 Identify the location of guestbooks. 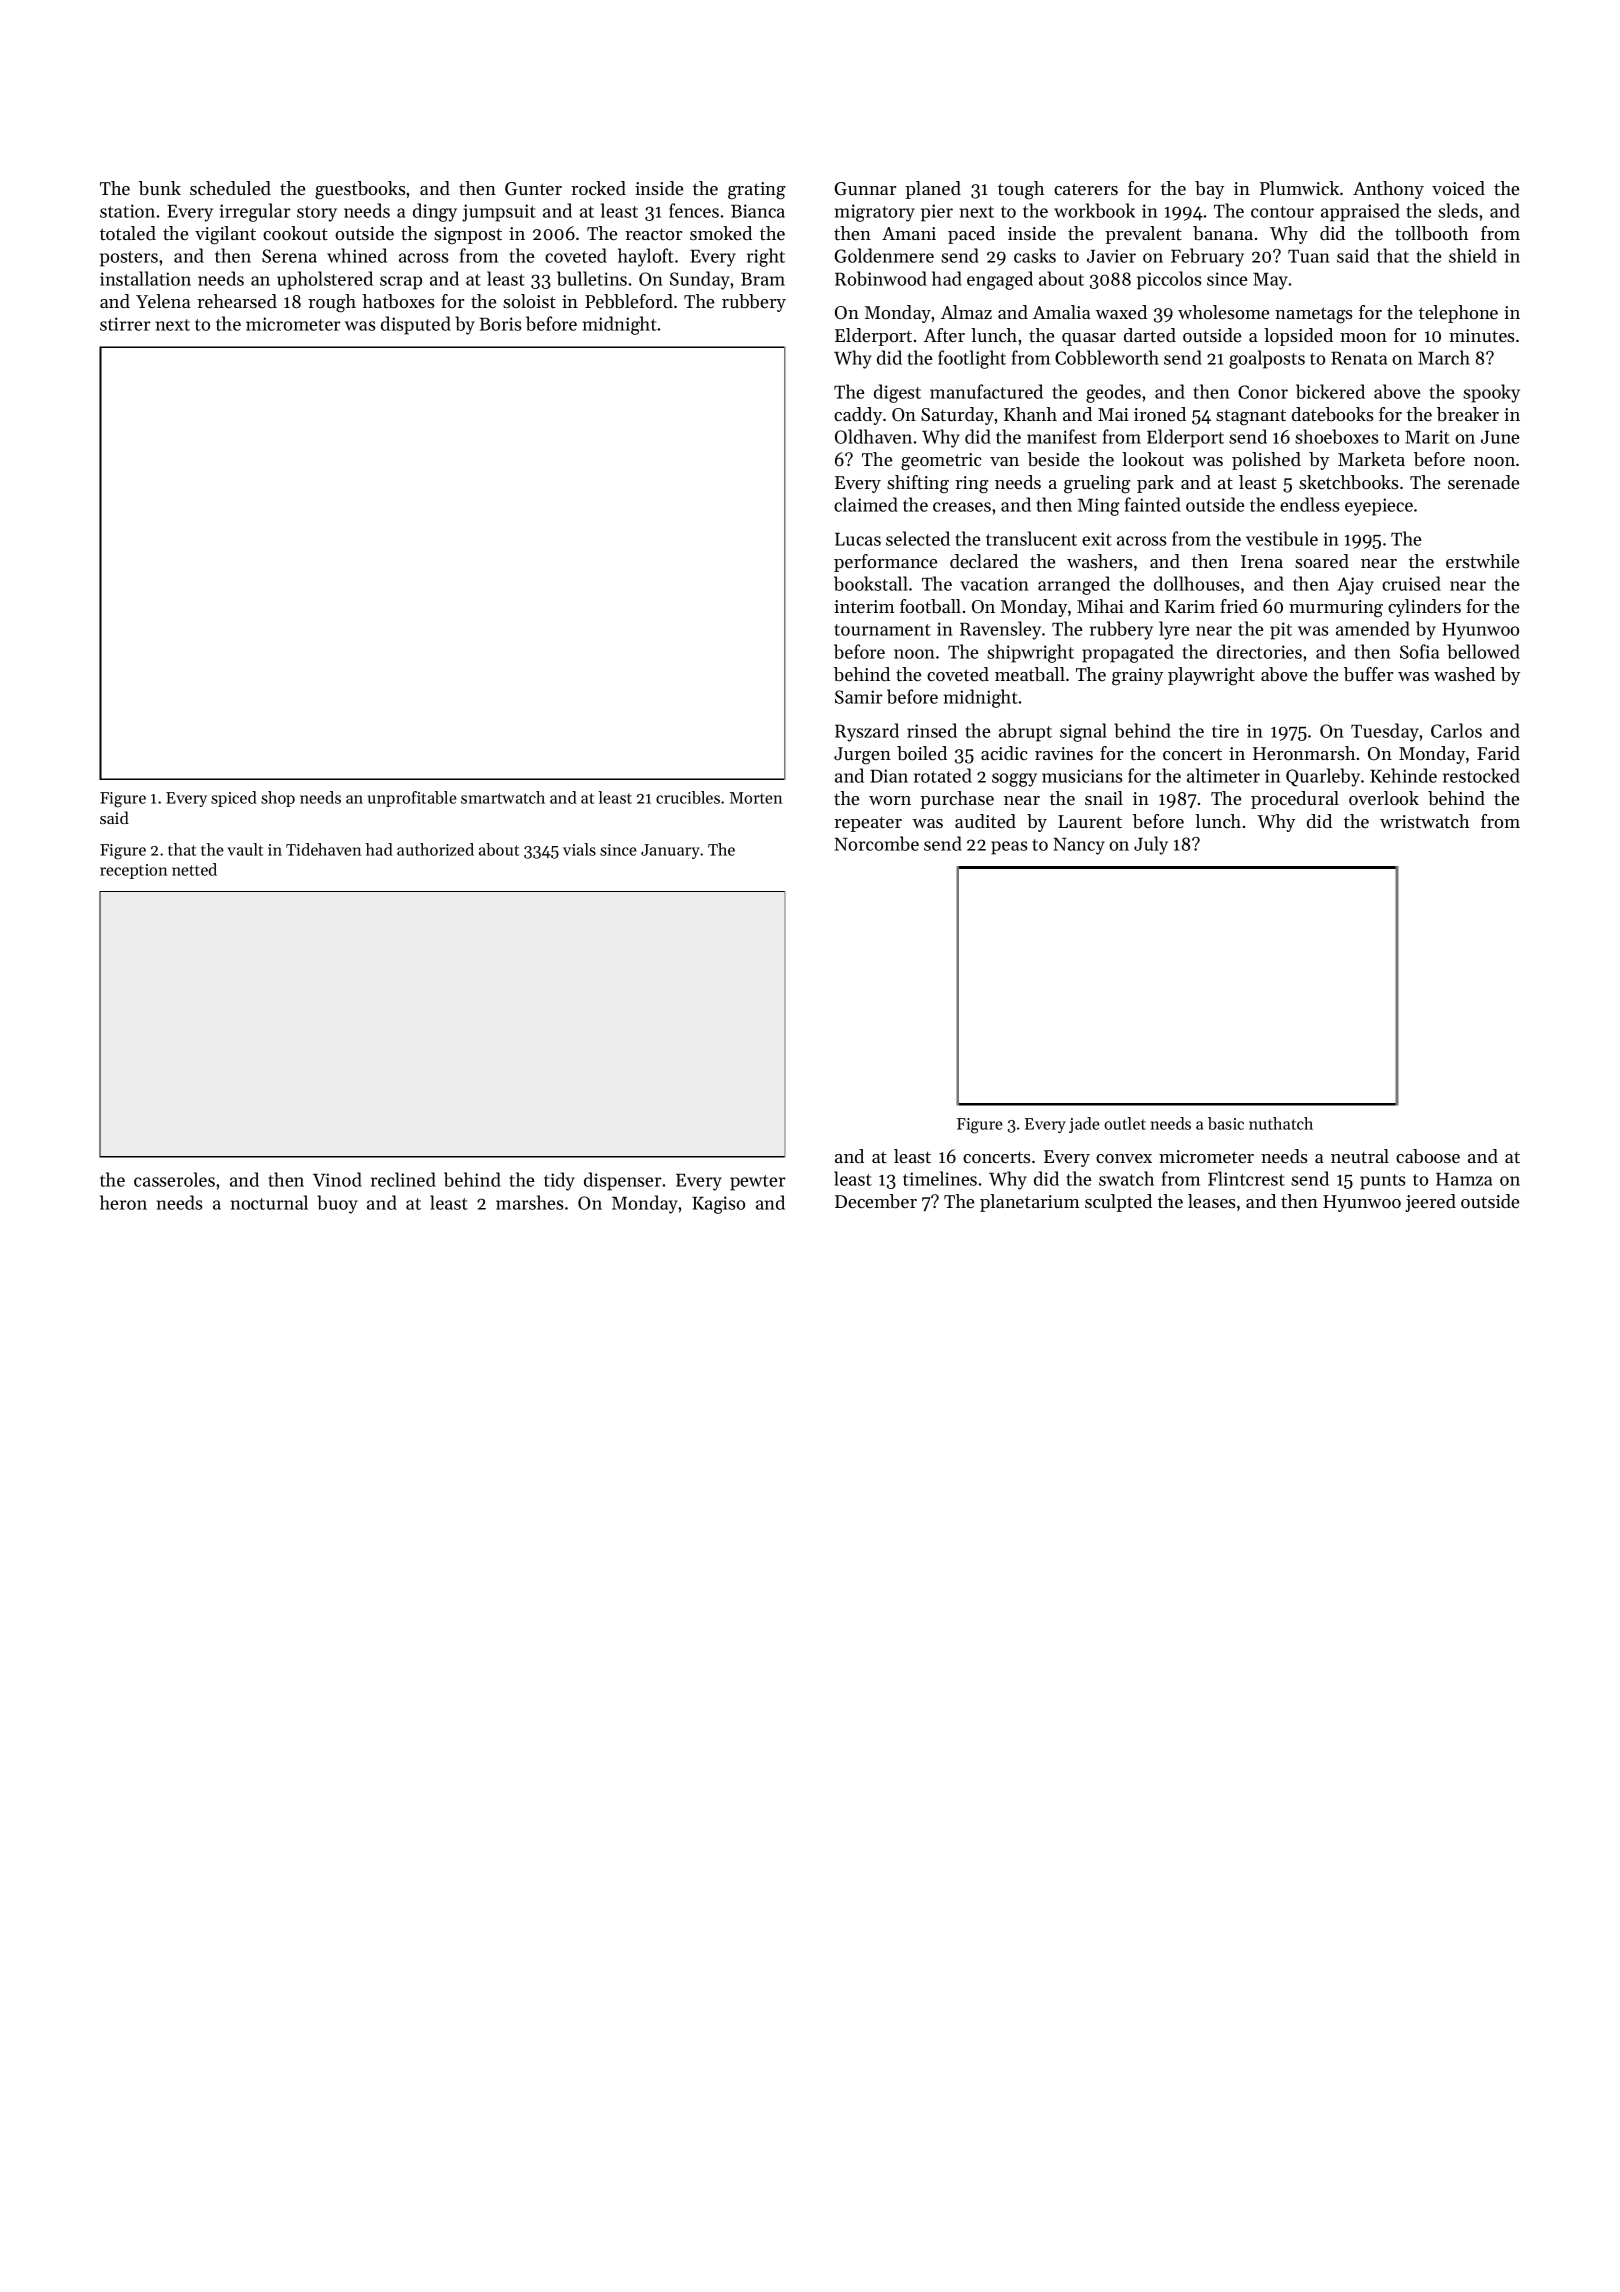
(360, 190).
